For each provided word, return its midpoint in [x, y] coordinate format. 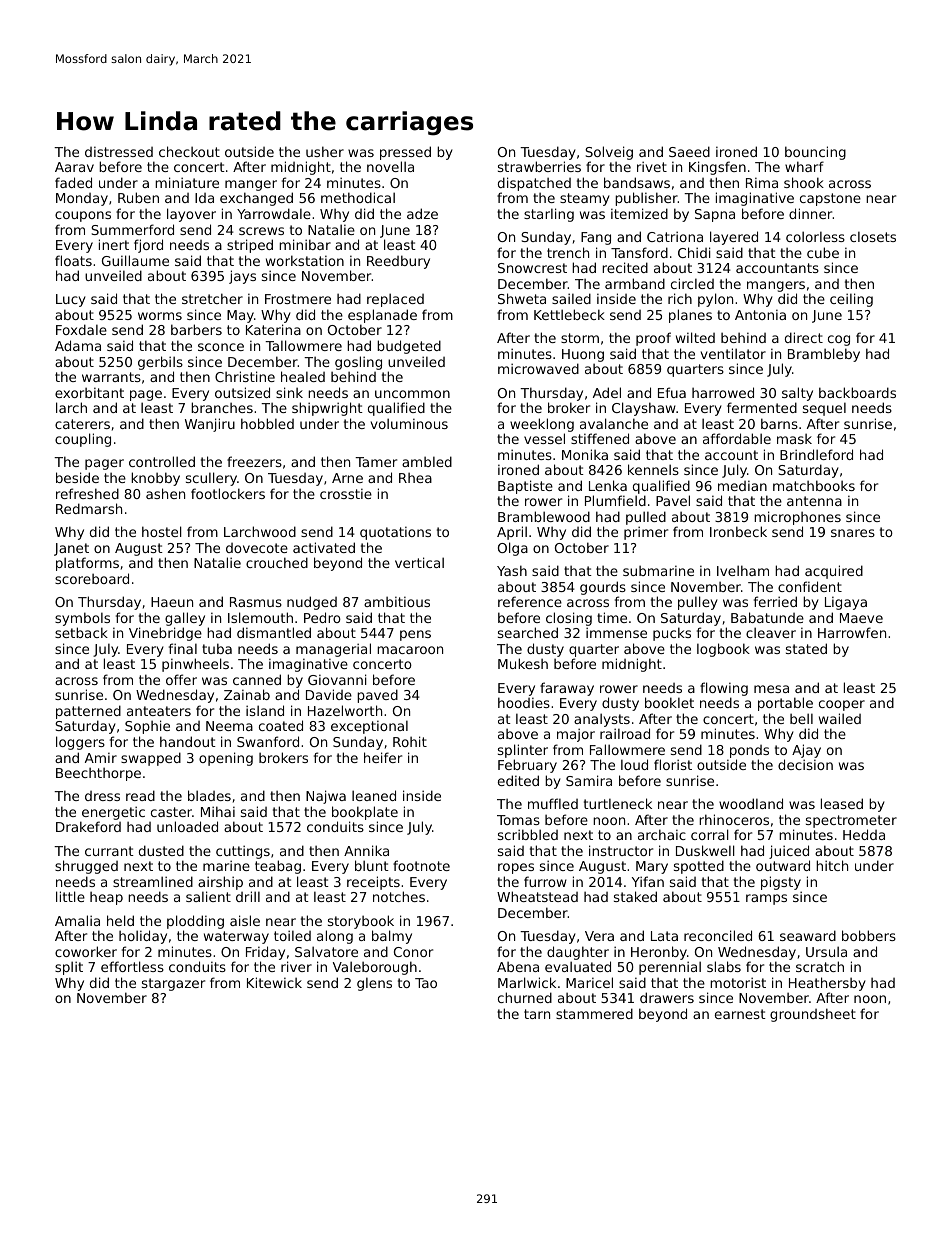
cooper [842, 705]
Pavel [673, 500]
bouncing [815, 153]
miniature [187, 182]
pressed [405, 153]
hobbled [267, 423]
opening [226, 759]
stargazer [173, 984]
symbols [82, 619]
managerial [333, 650]
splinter [523, 751]
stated [806, 648]
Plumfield [615, 500]
